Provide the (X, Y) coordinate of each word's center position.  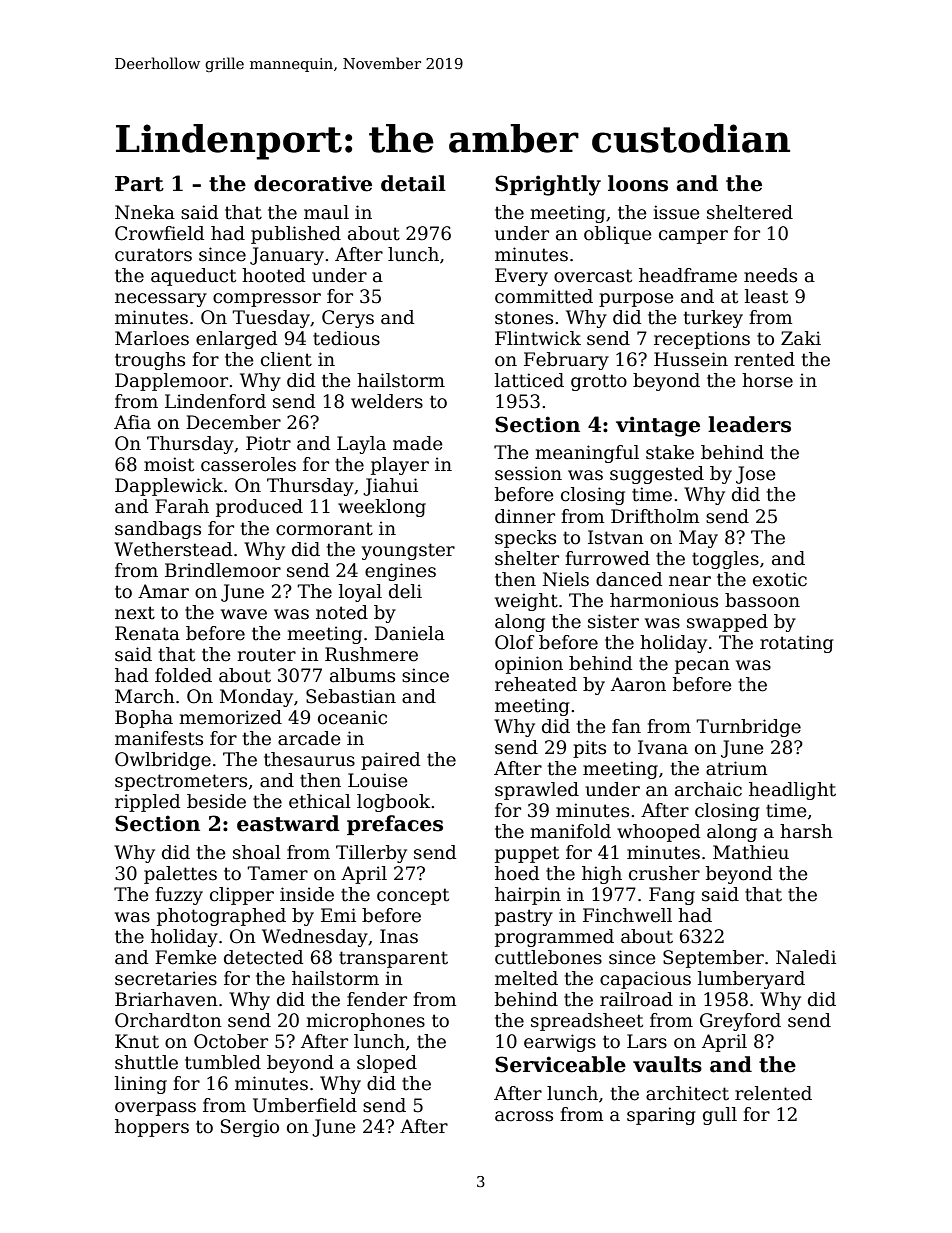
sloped (387, 1064)
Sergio (250, 1128)
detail (413, 183)
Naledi (806, 957)
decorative (313, 183)
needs (770, 275)
